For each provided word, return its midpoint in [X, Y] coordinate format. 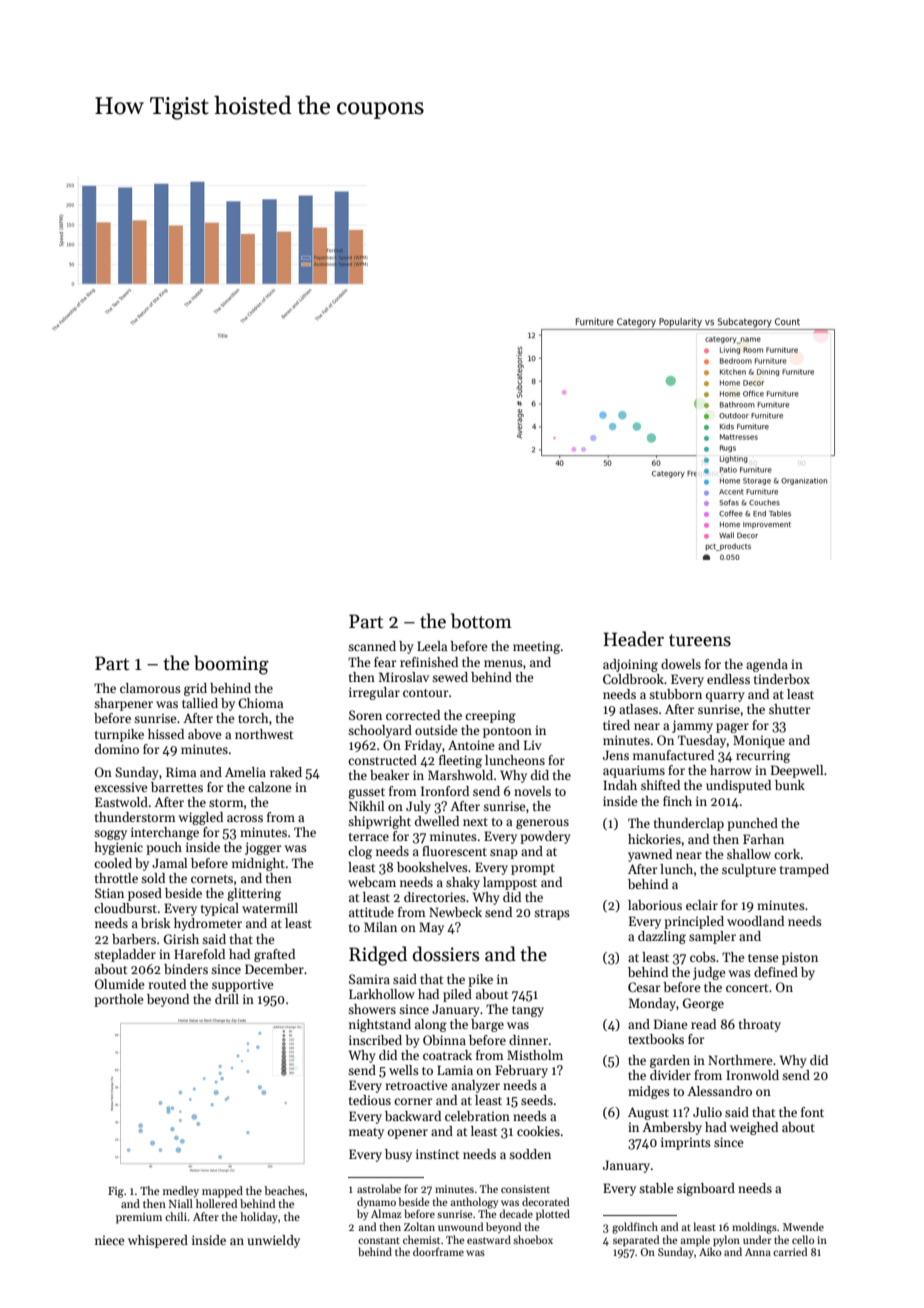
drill [227, 999]
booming [231, 665]
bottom [481, 621]
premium [139, 1218]
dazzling [662, 937]
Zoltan [419, 1226]
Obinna [444, 1040]
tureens [700, 640]
